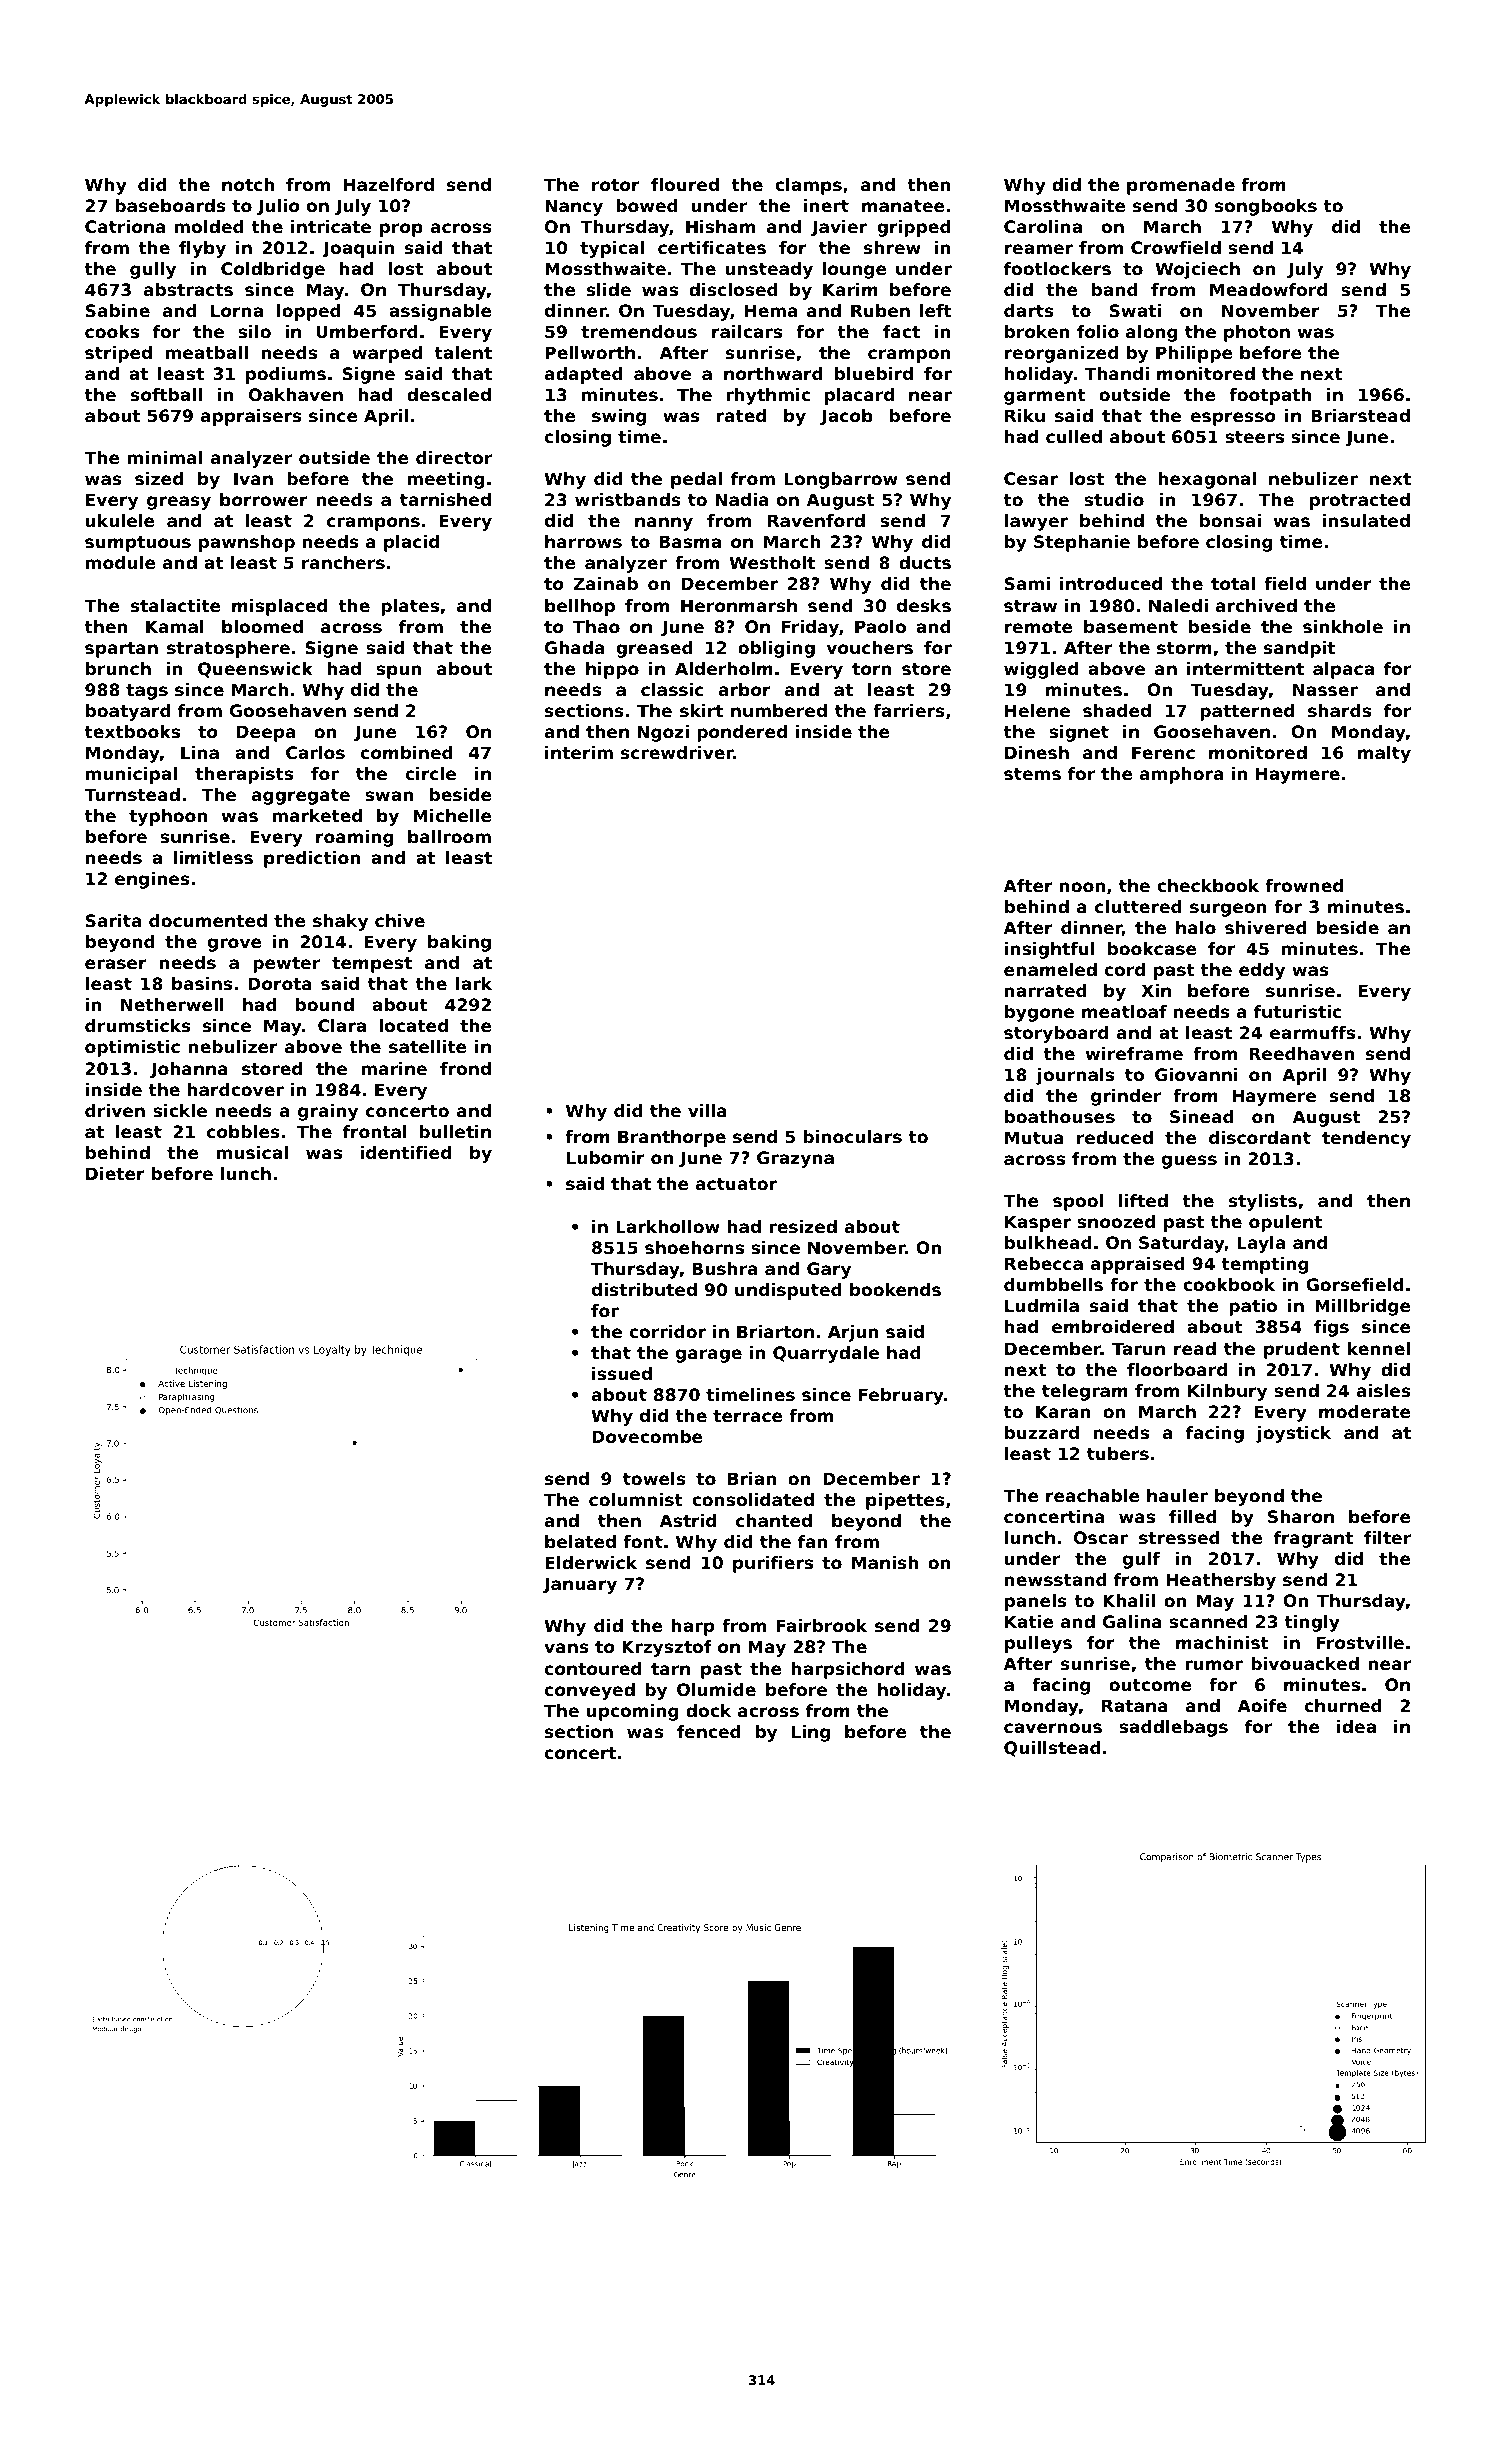  What do you see at coordinates (1181, 186) in the page?
I see `promenade` at bounding box center [1181, 186].
